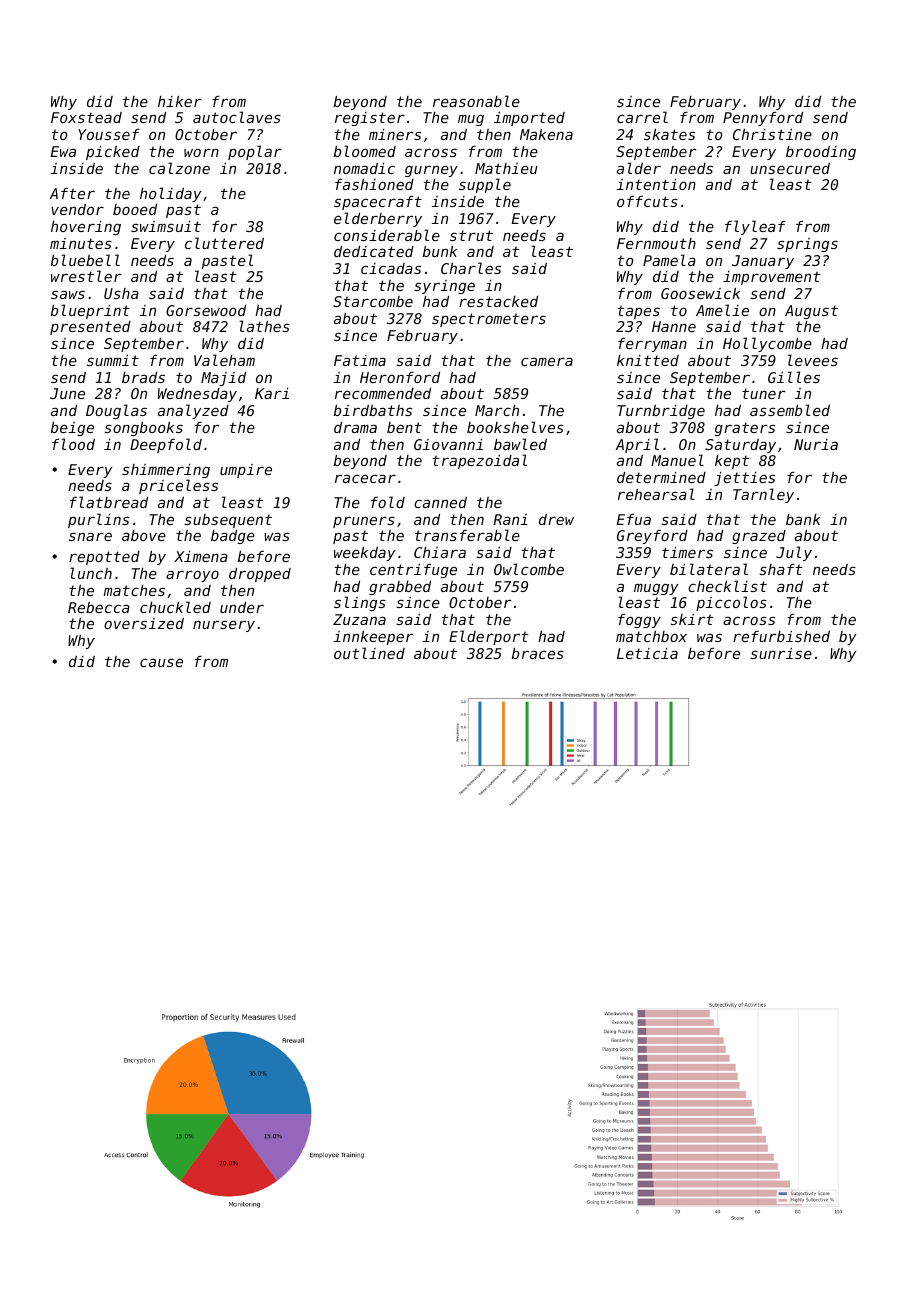 The width and height of the screenshot is (908, 1316). What do you see at coordinates (781, 653) in the screenshot?
I see `sunrise` at bounding box center [781, 653].
